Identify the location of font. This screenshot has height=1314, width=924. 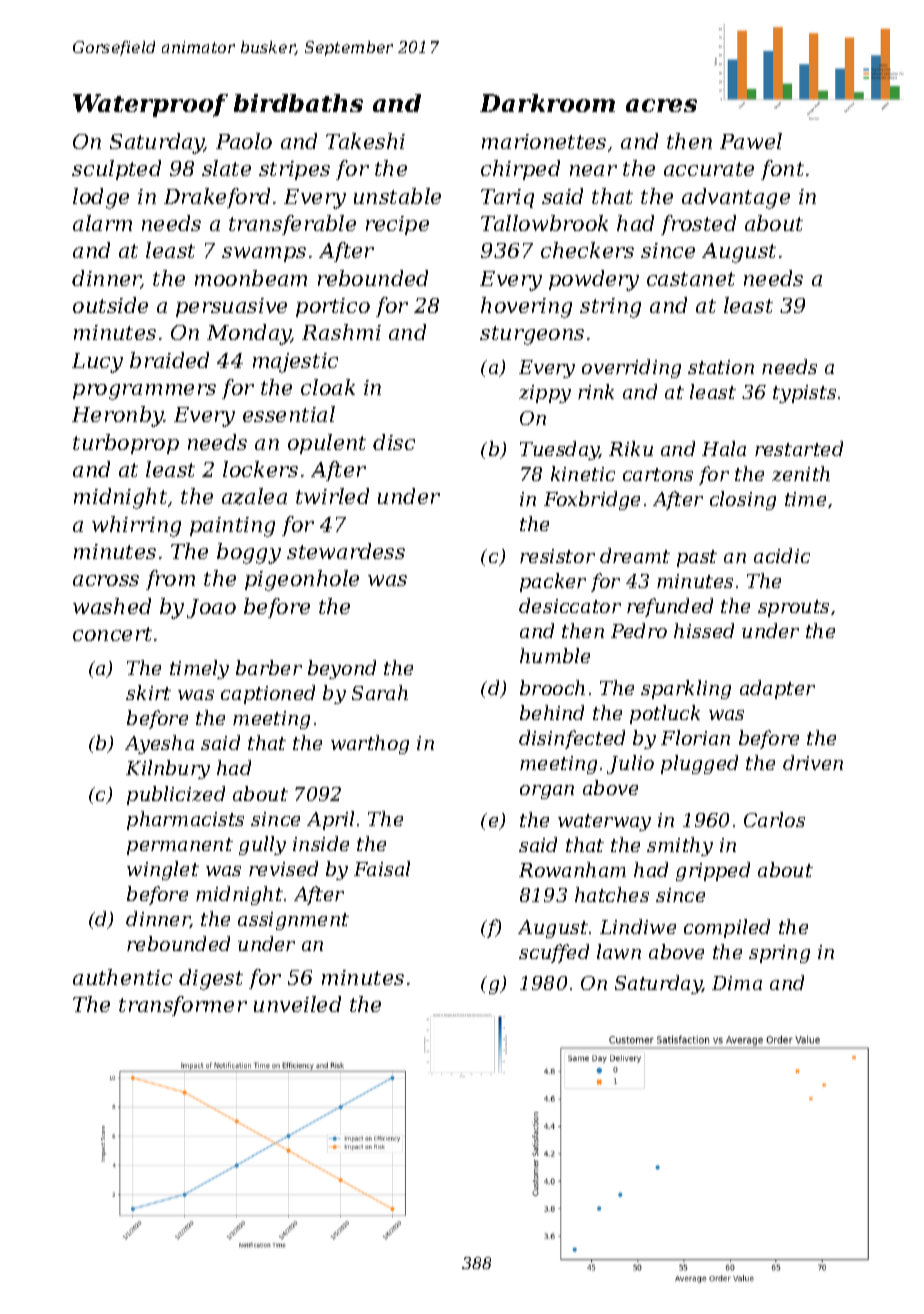
(782, 170).
